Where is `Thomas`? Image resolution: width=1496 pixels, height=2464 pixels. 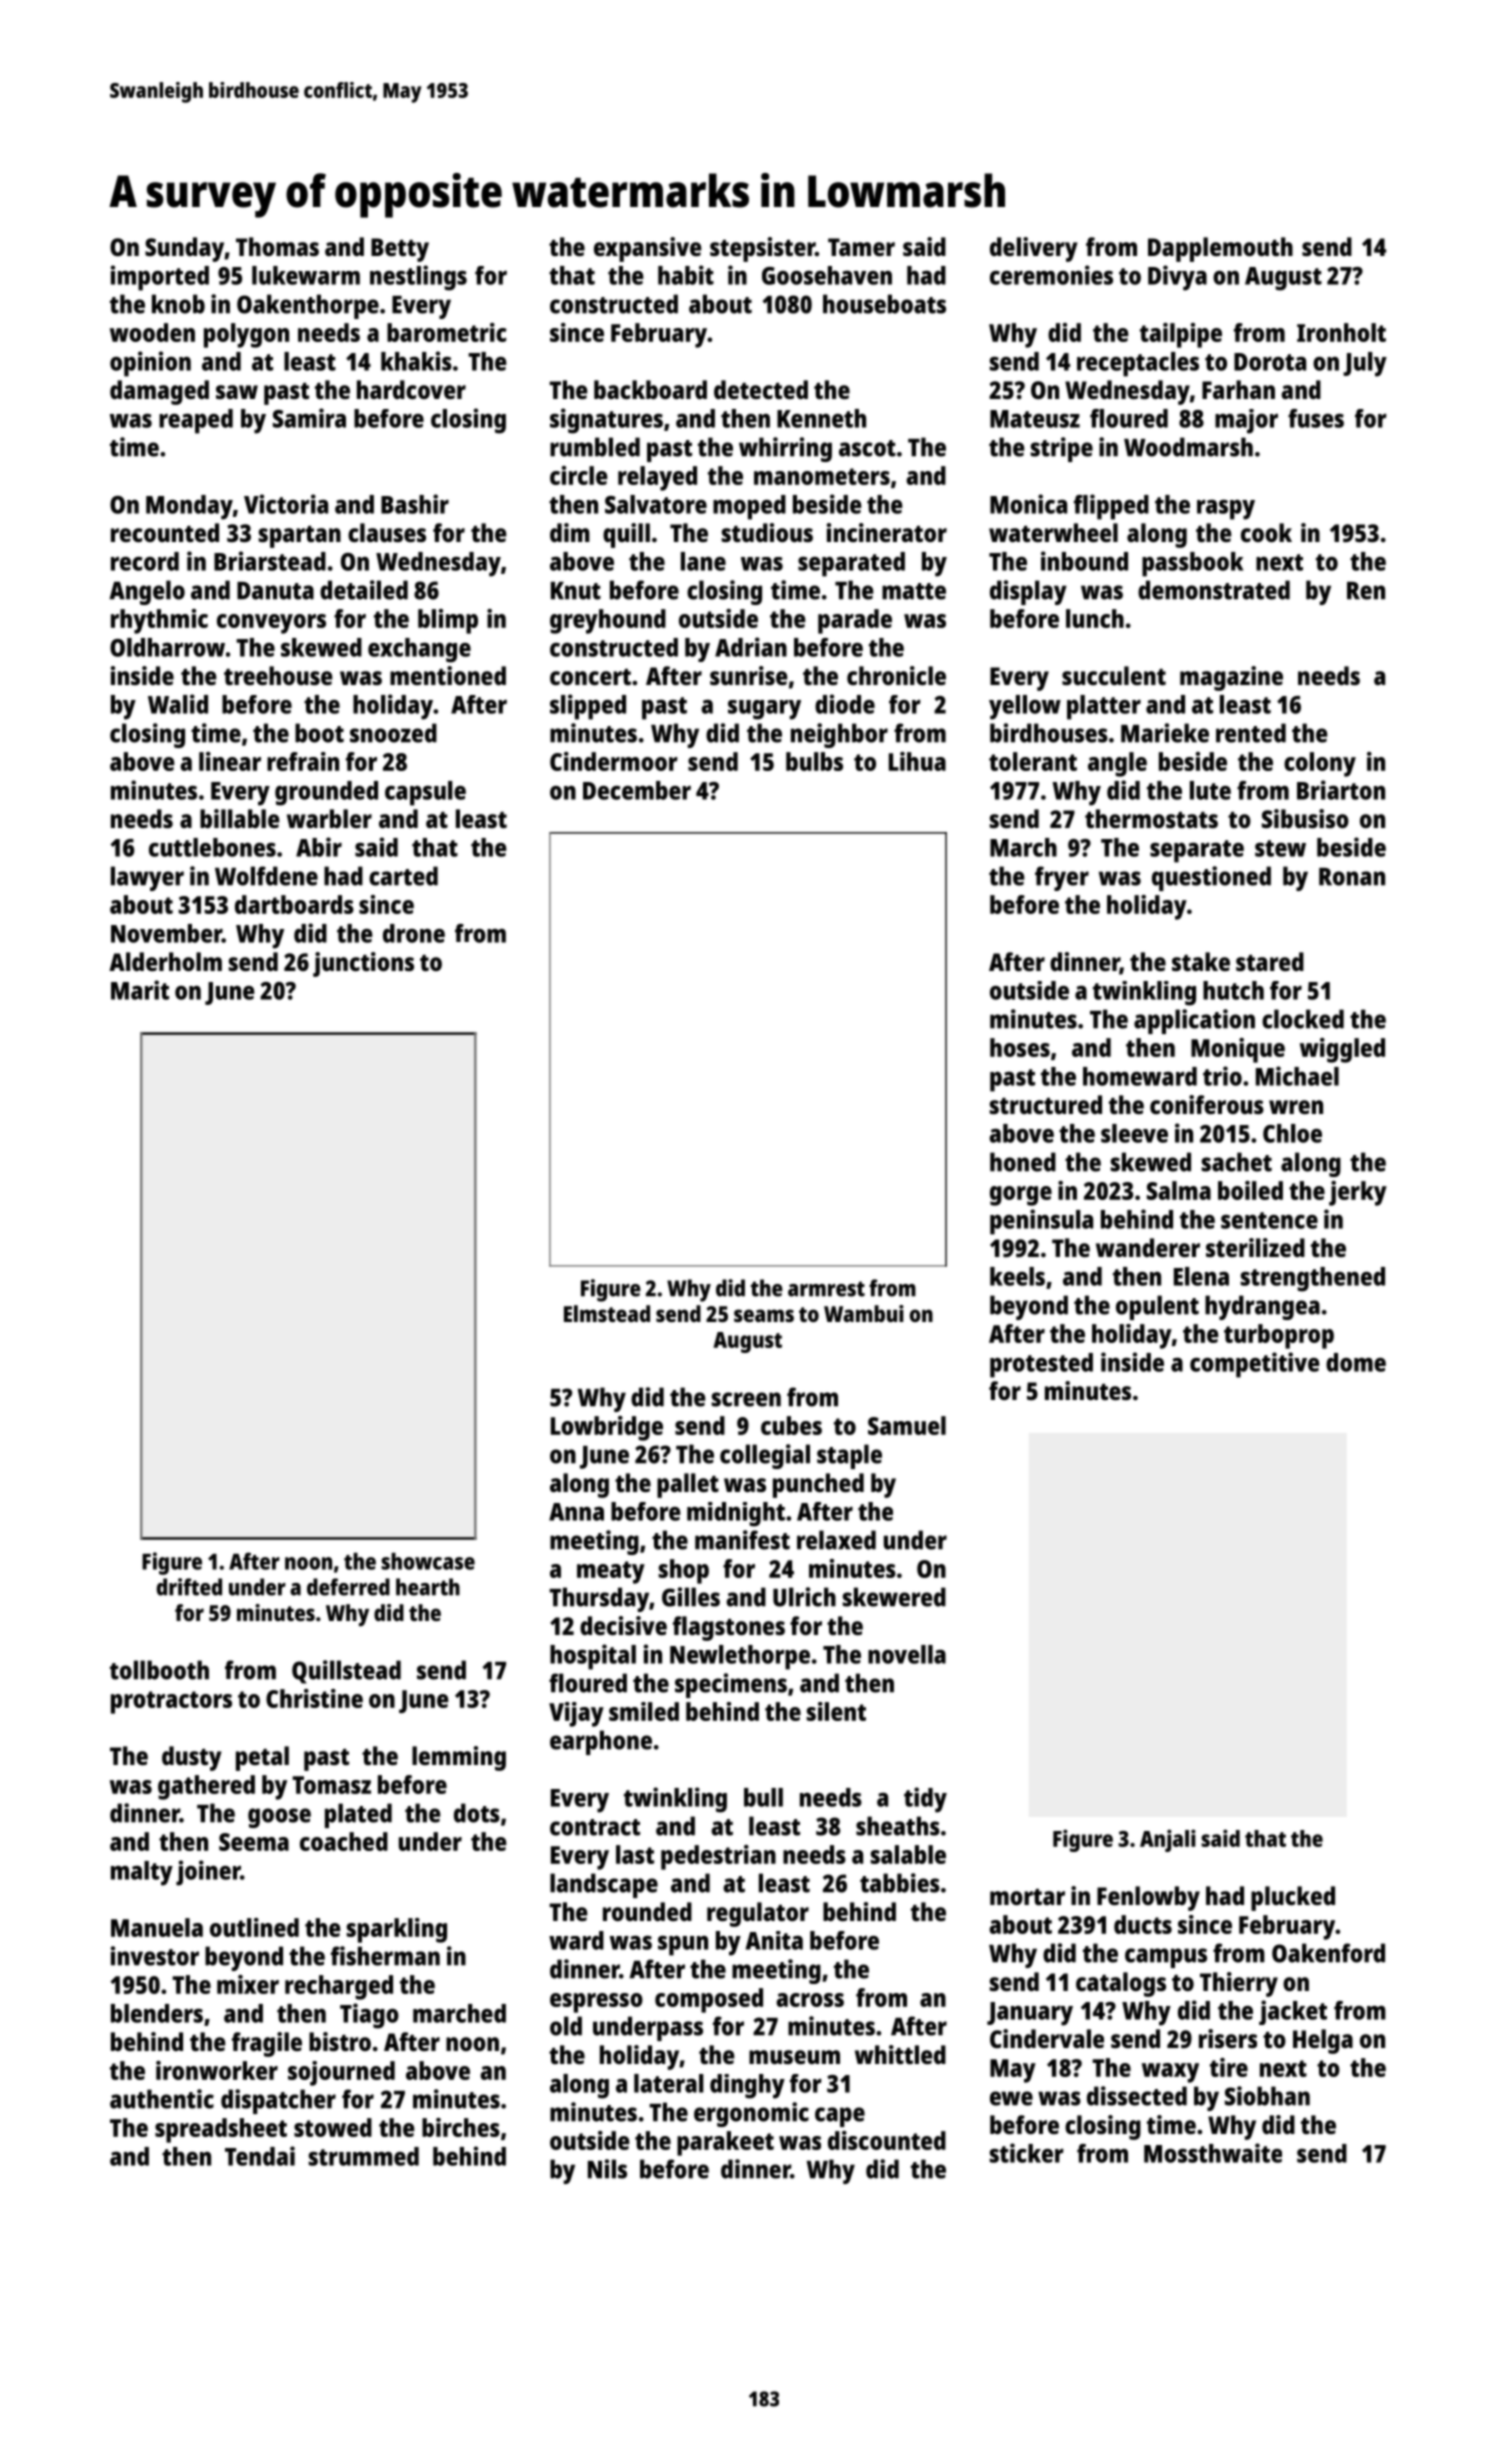
Thomas is located at coordinates (277, 246).
